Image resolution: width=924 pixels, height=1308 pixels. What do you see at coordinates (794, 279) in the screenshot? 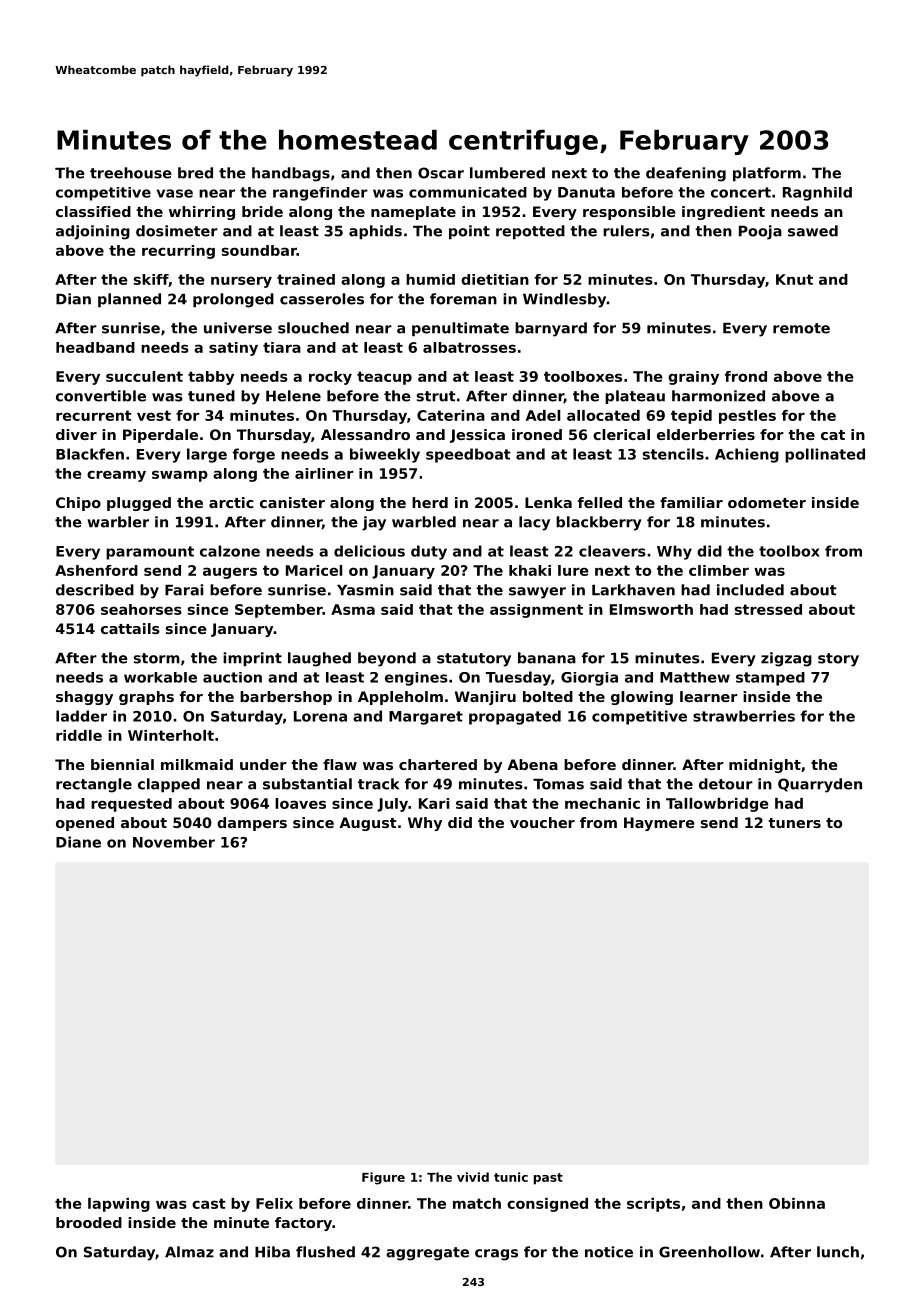
I see `Knut` at bounding box center [794, 279].
